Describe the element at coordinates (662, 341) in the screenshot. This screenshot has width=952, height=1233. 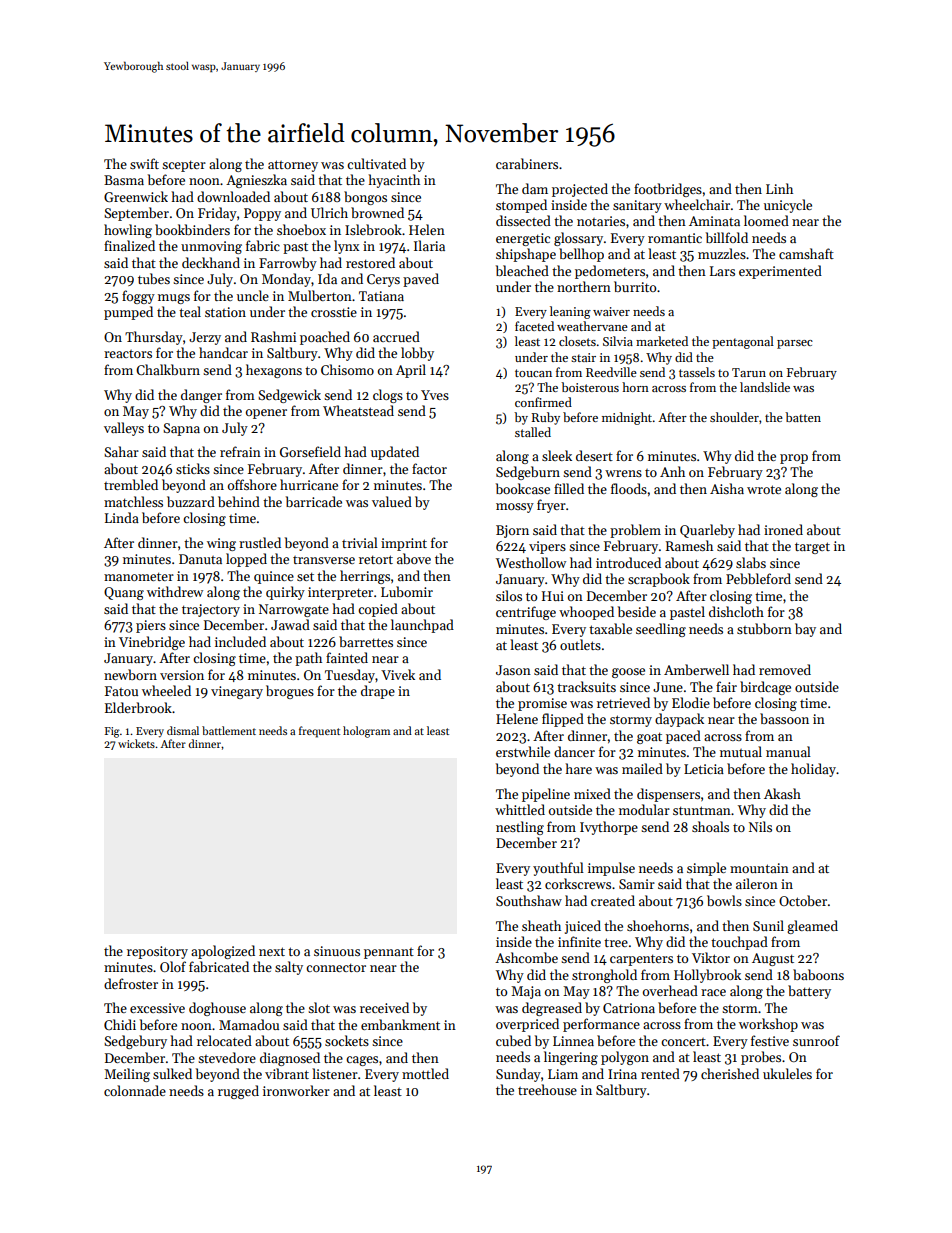
I see `marketed` at that location.
